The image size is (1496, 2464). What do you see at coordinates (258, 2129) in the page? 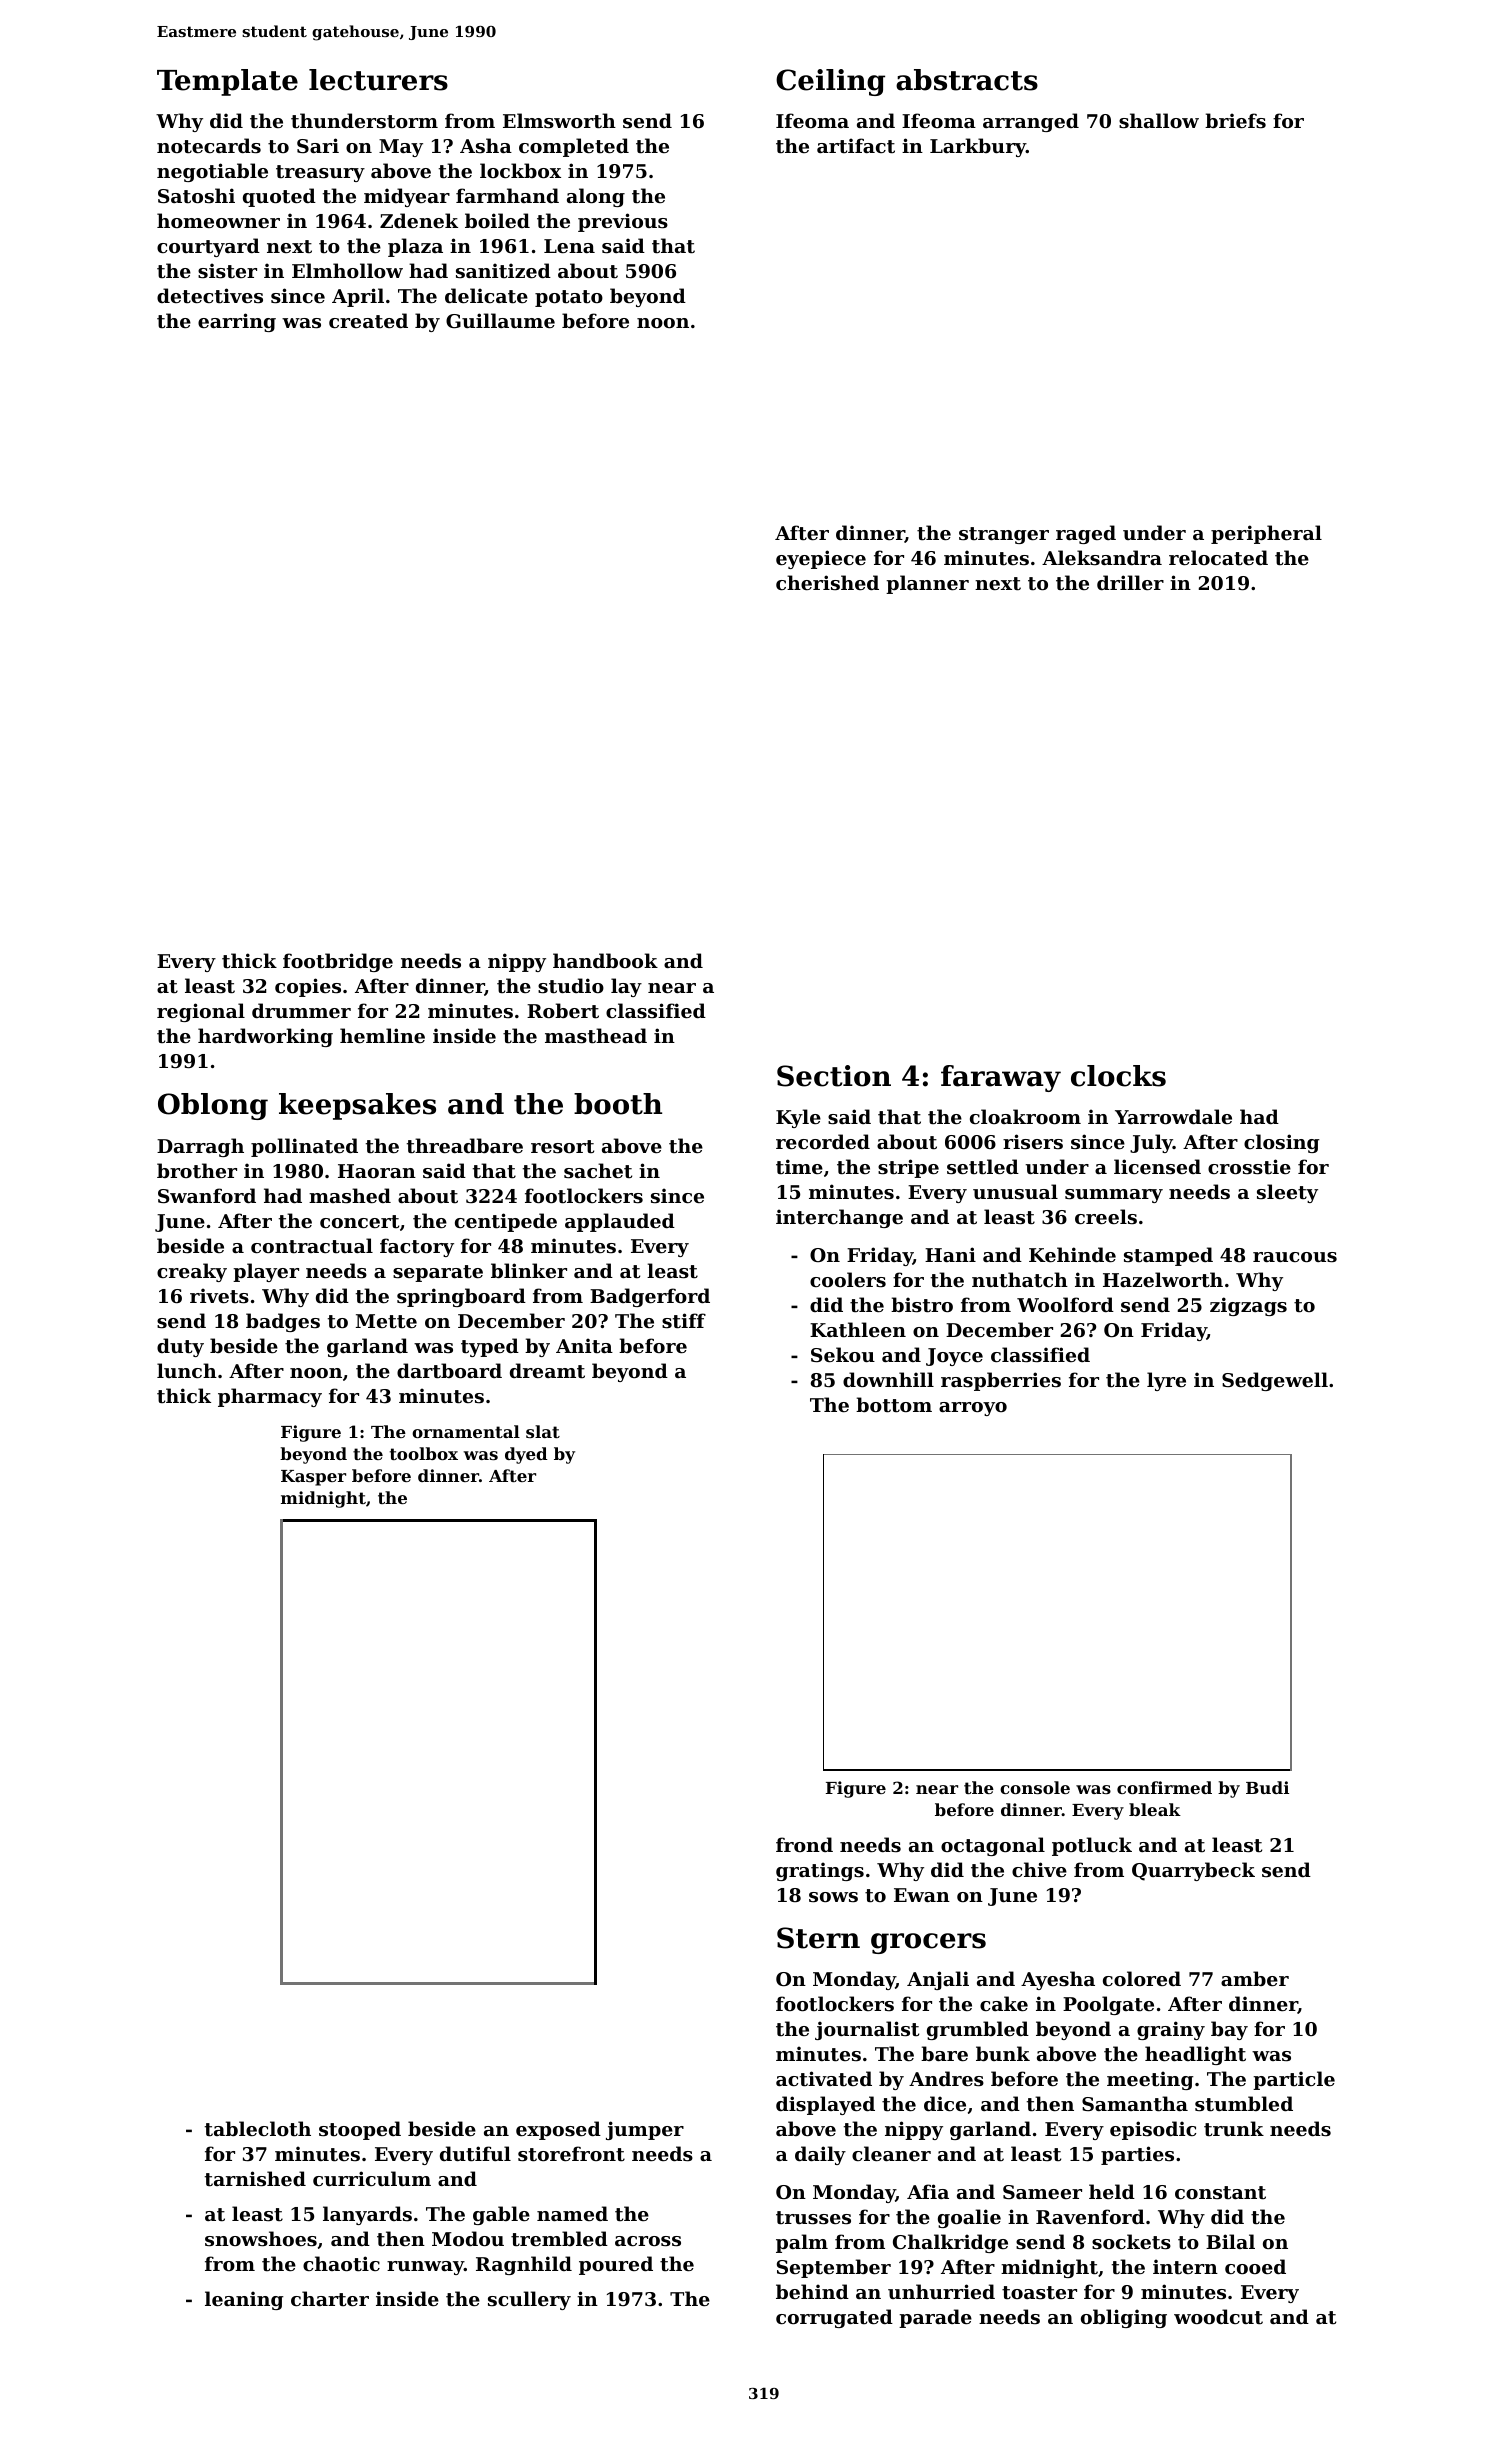
I see `tablecloth` at bounding box center [258, 2129].
